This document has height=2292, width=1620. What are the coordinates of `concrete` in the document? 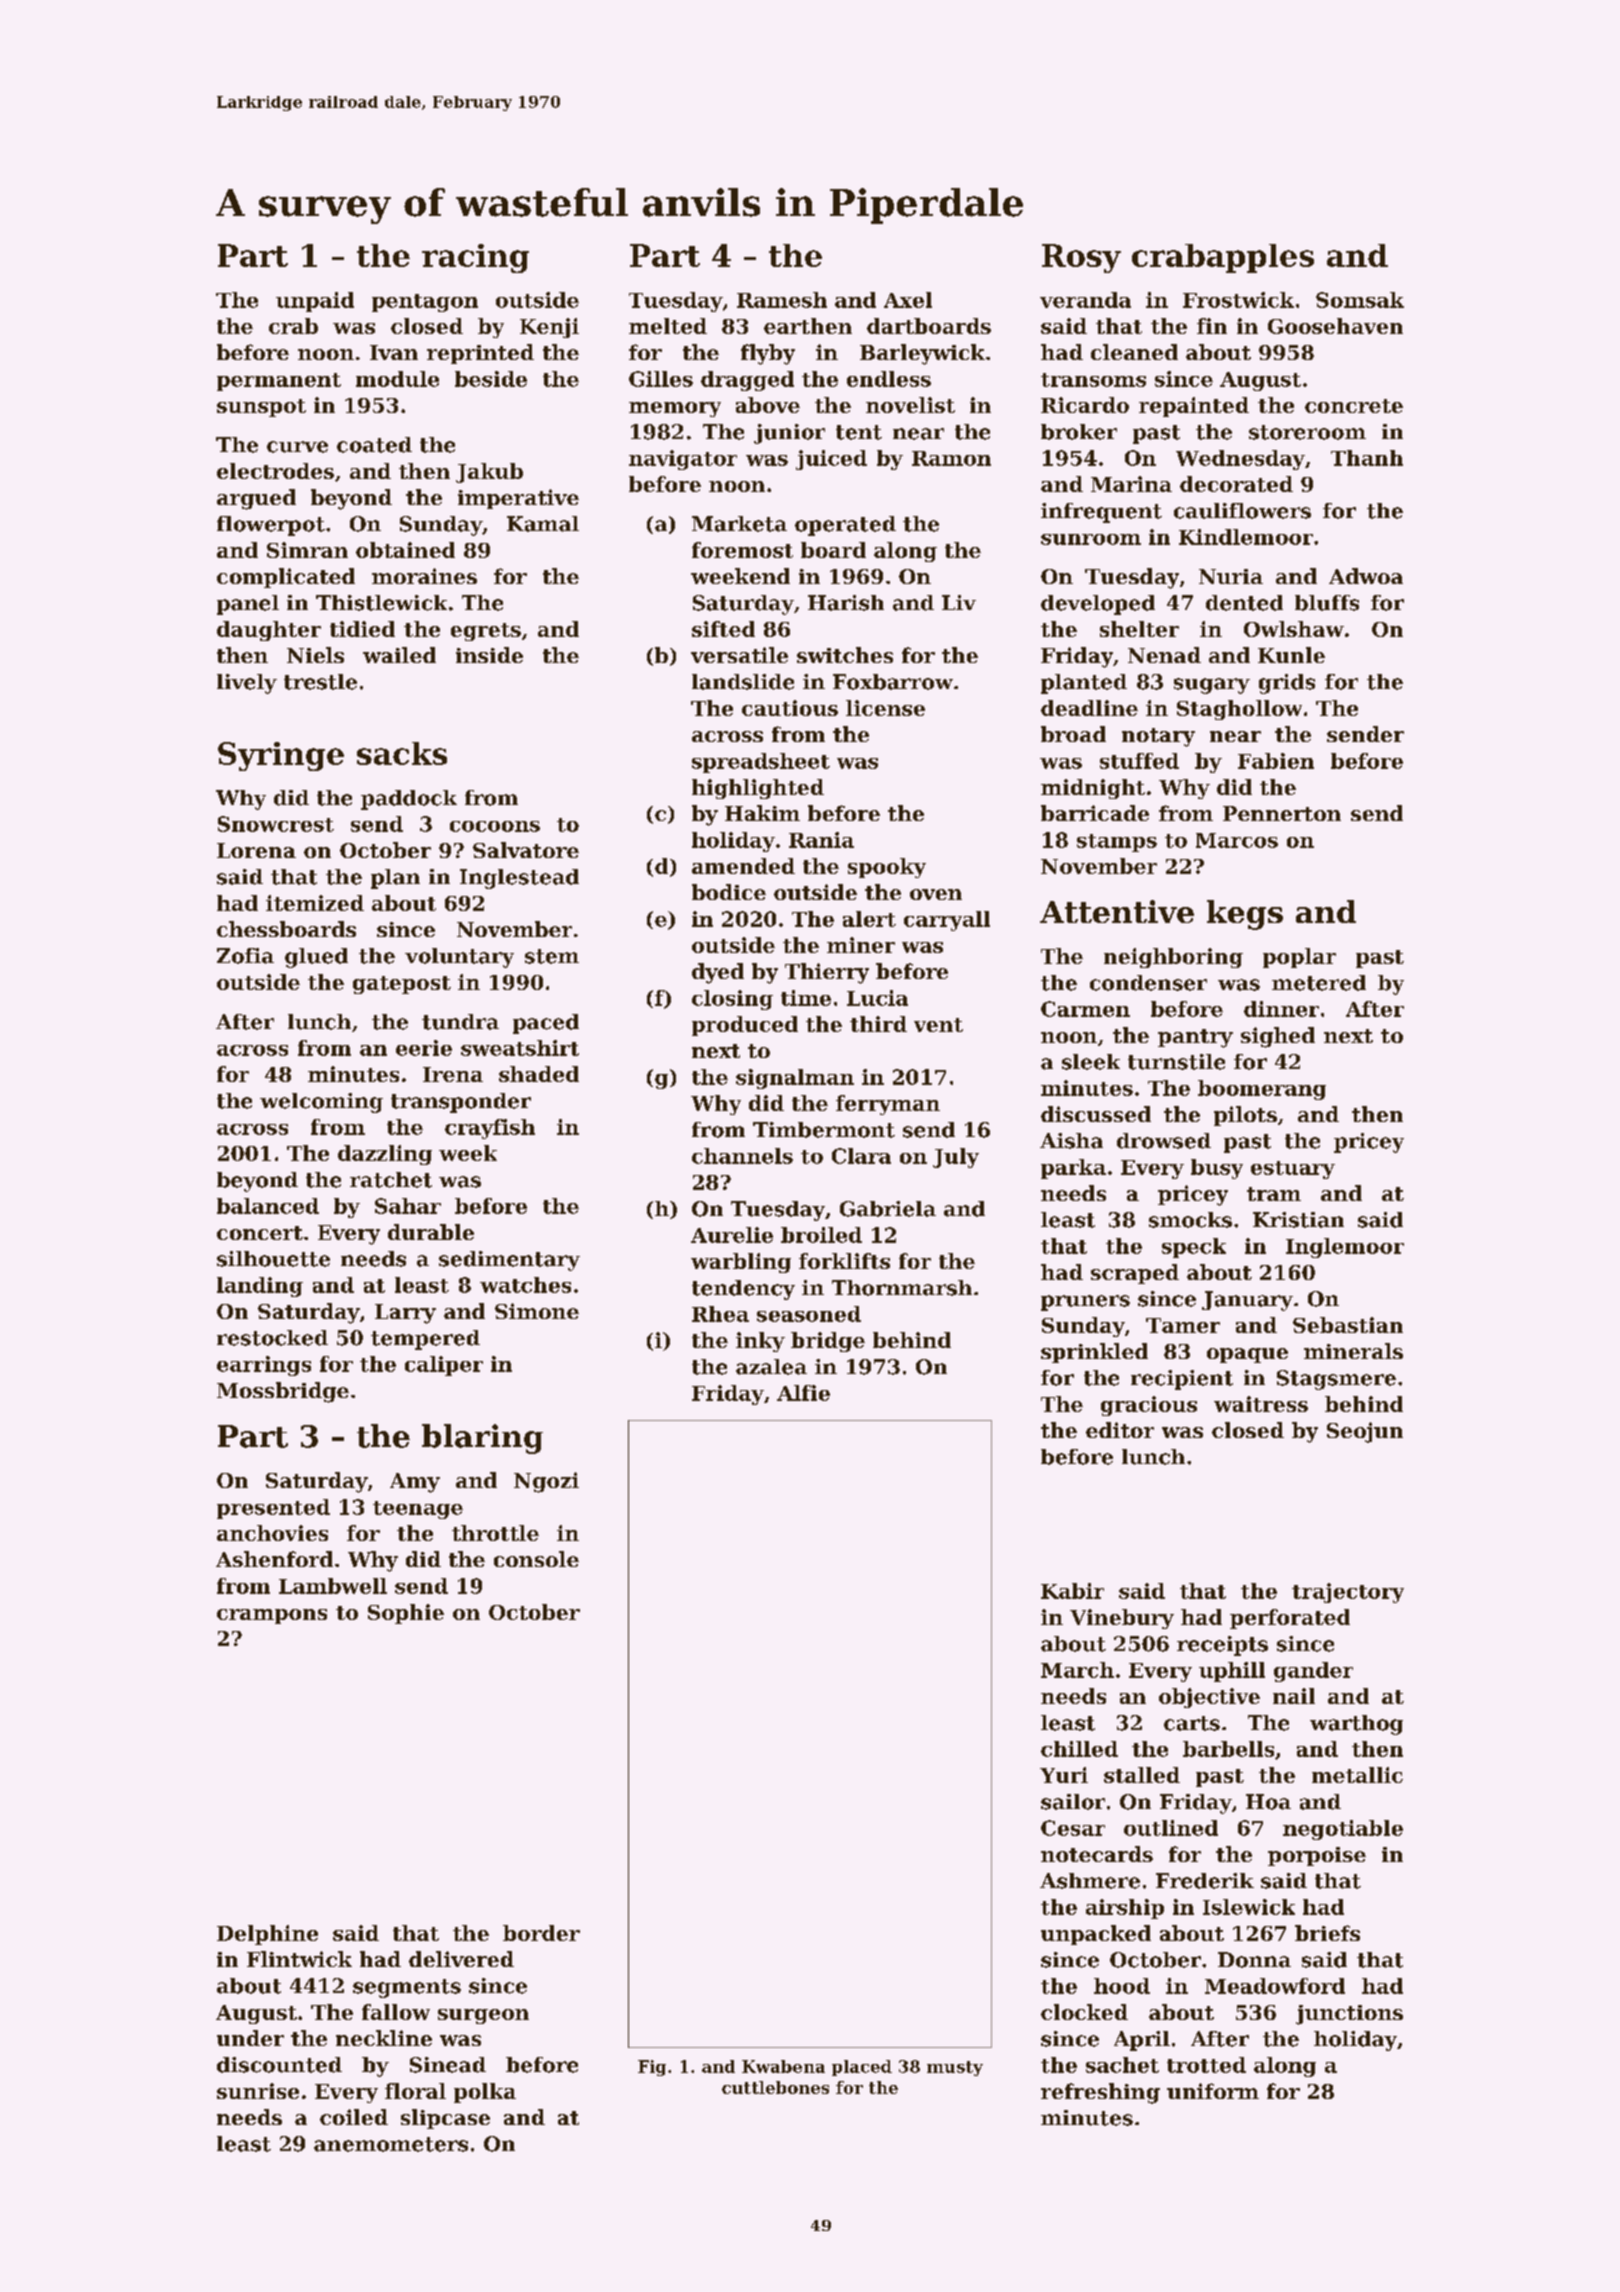 It's located at (1354, 406).
